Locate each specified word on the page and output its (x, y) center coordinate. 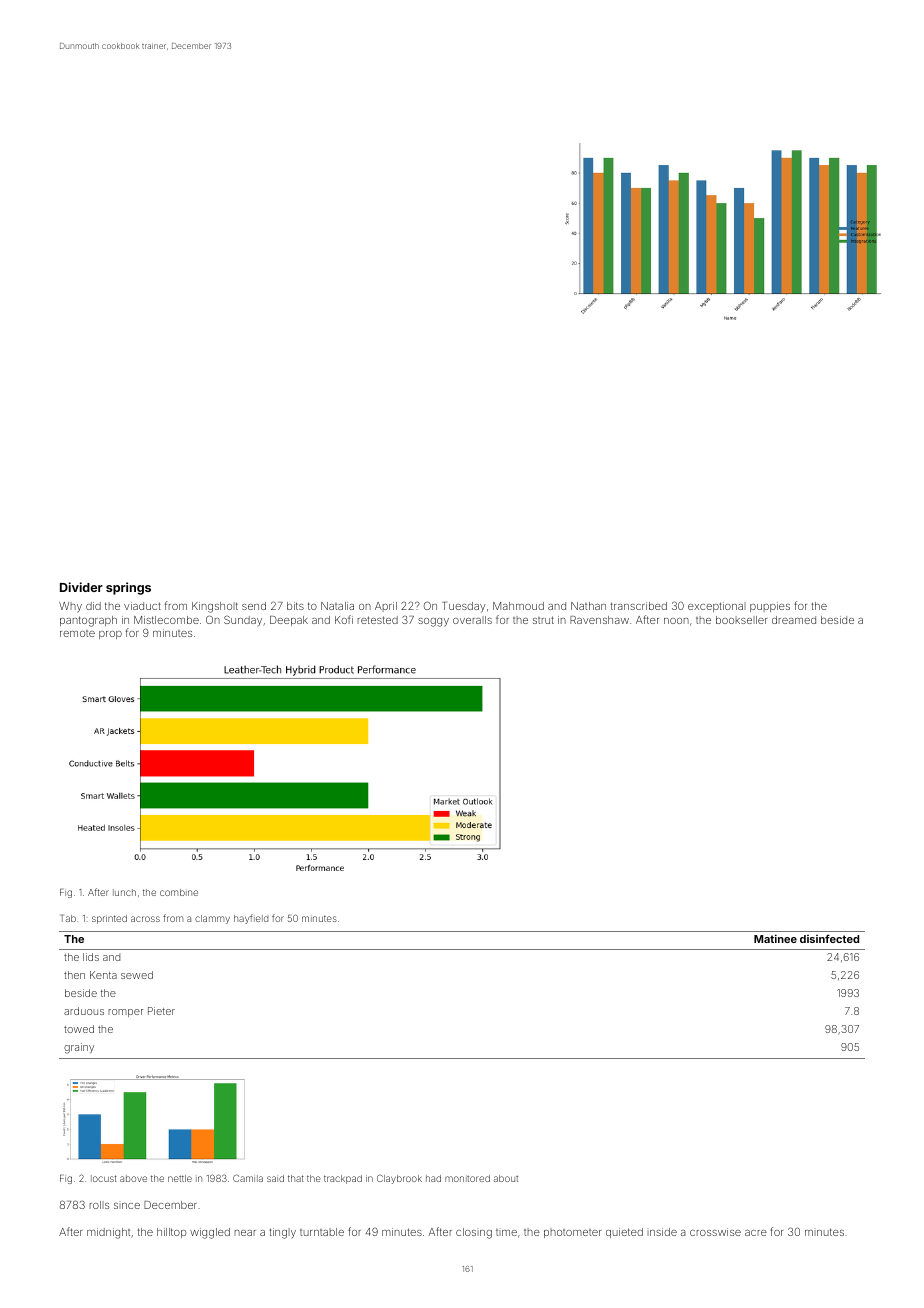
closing (474, 1233)
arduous (84, 1011)
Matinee (775, 938)
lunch (124, 892)
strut (543, 620)
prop (110, 635)
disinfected (829, 938)
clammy (212, 919)
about (506, 1178)
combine (179, 892)
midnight (108, 1233)
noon (676, 621)
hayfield (251, 919)
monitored (467, 1178)
